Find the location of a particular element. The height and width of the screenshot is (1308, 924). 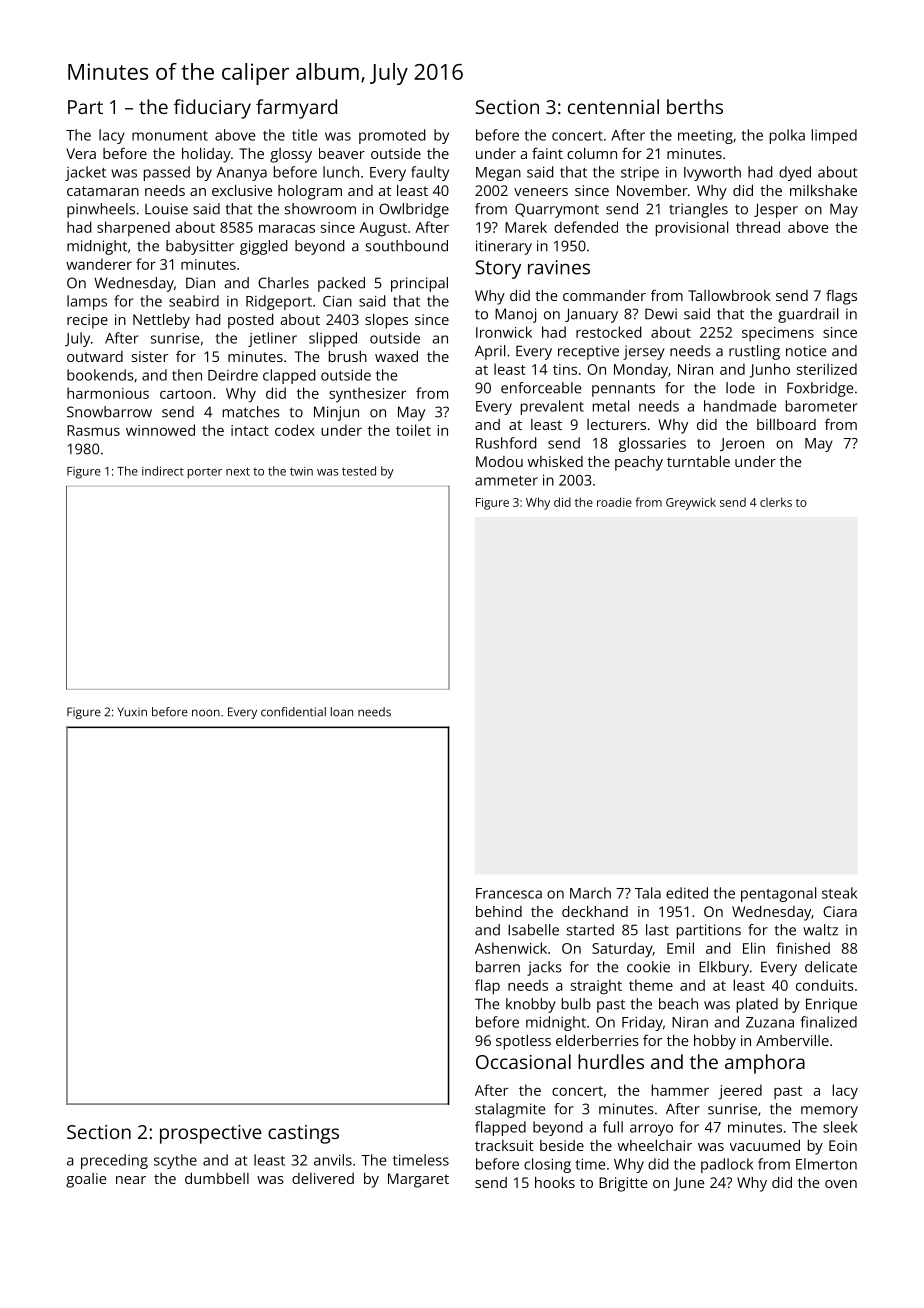

November is located at coordinates (652, 190).
